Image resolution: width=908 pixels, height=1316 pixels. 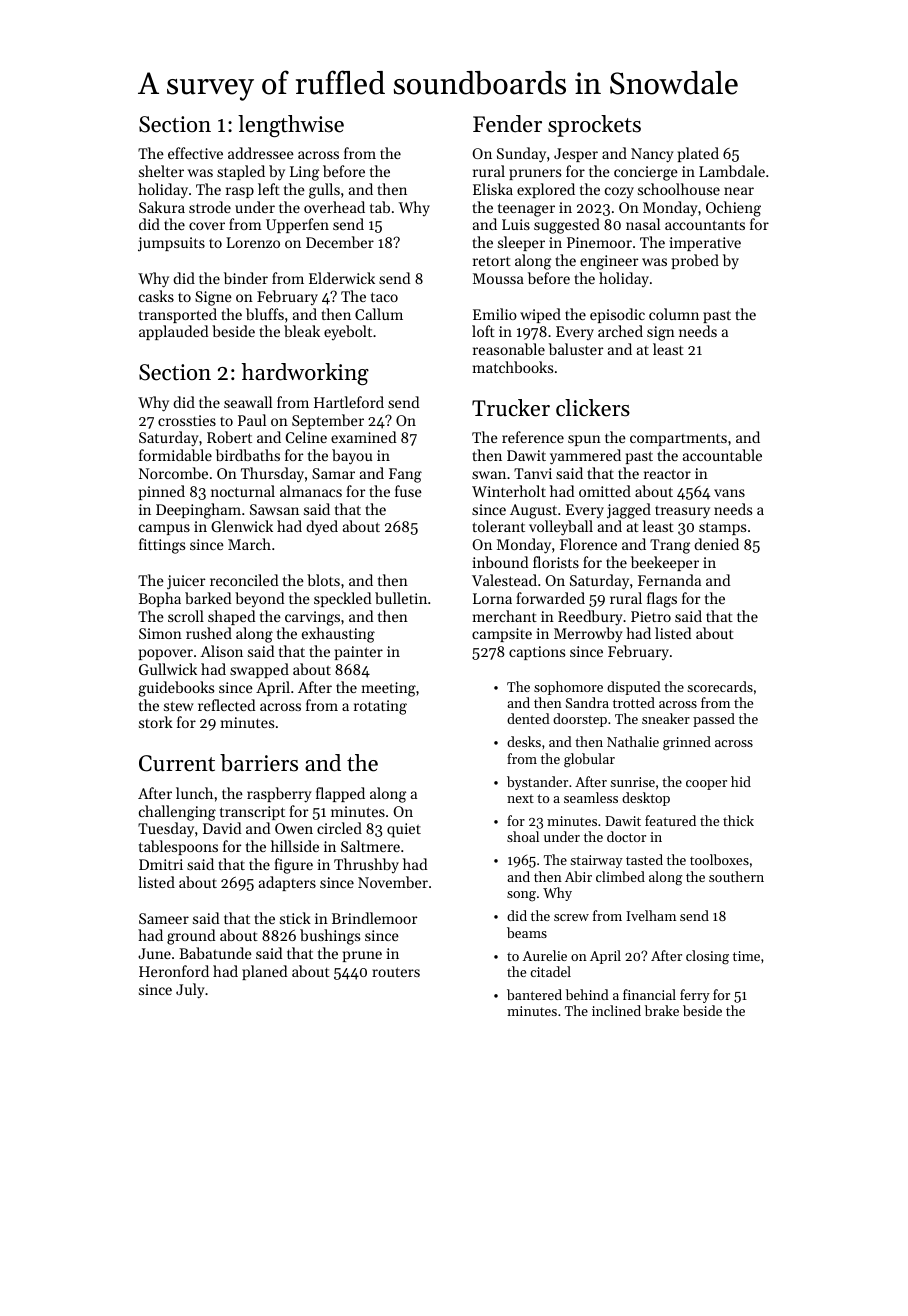 What do you see at coordinates (516, 224) in the image?
I see `Luis` at bounding box center [516, 224].
